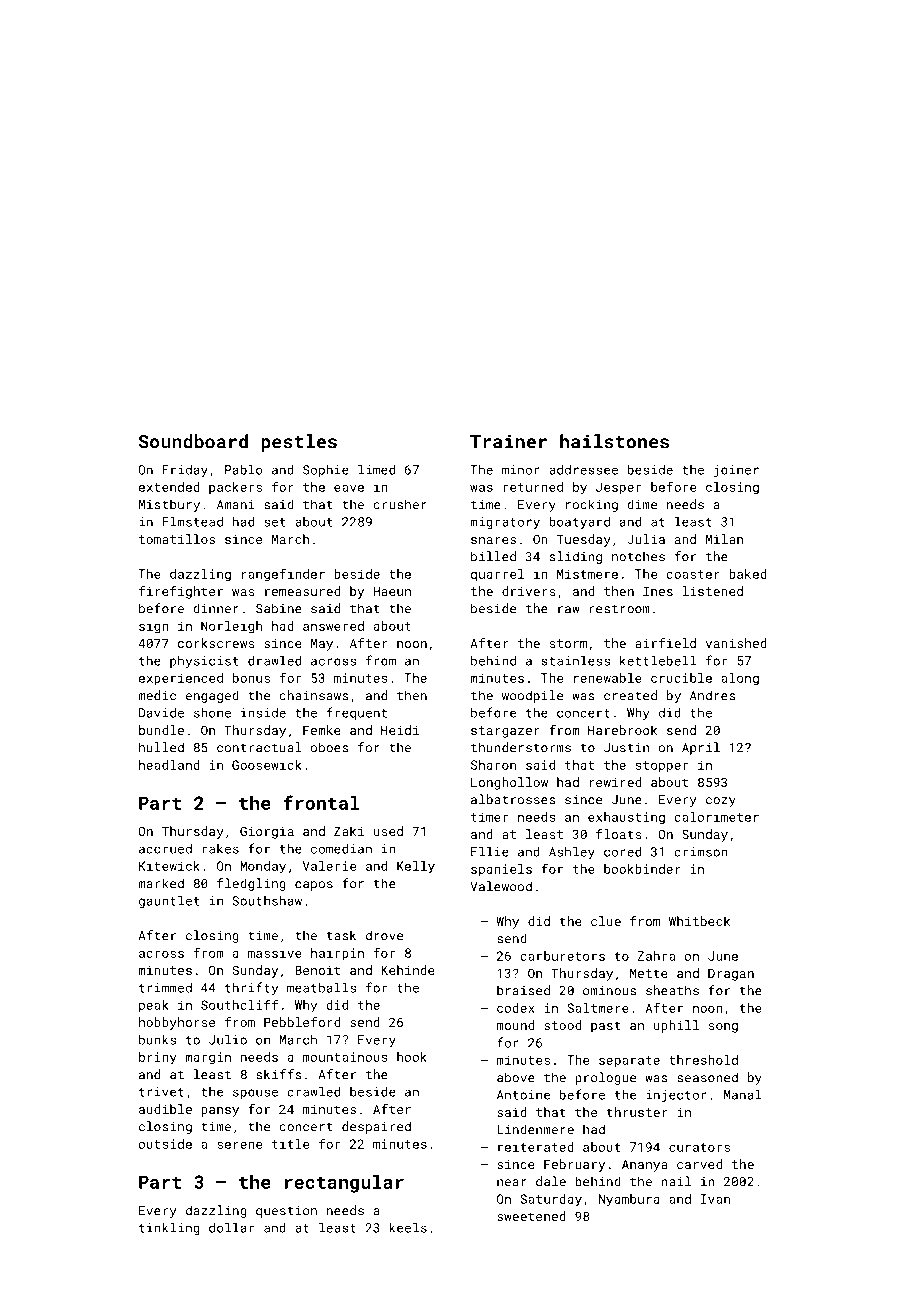 The width and height of the image is (908, 1316). Describe the element at coordinates (587, 574) in the image. I see `Mistmere` at that location.
